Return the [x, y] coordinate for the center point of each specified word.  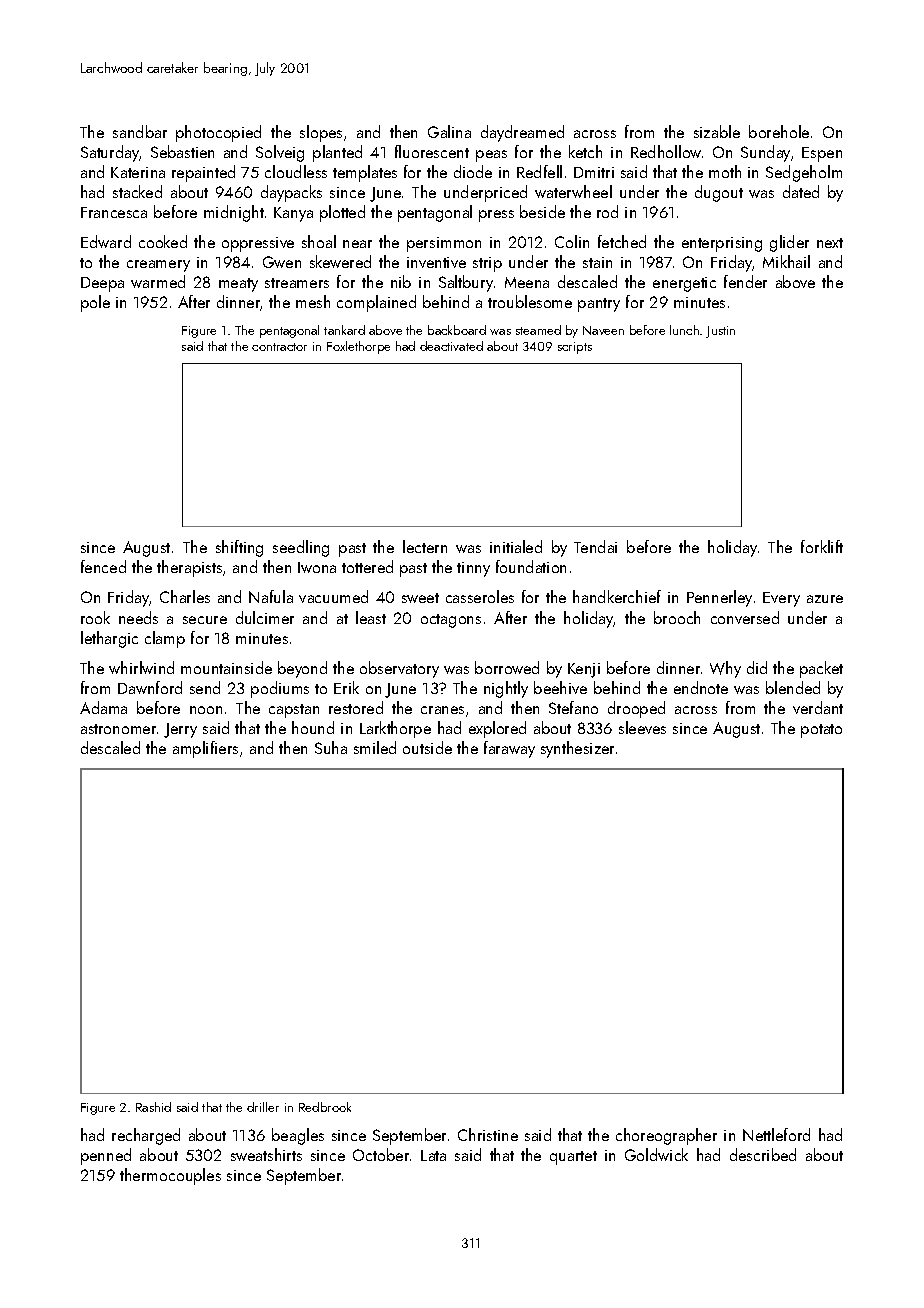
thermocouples [170, 1176]
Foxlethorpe [358, 347]
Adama [103, 707]
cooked [163, 241]
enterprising [722, 244]
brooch [677, 617]
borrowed [507, 667]
